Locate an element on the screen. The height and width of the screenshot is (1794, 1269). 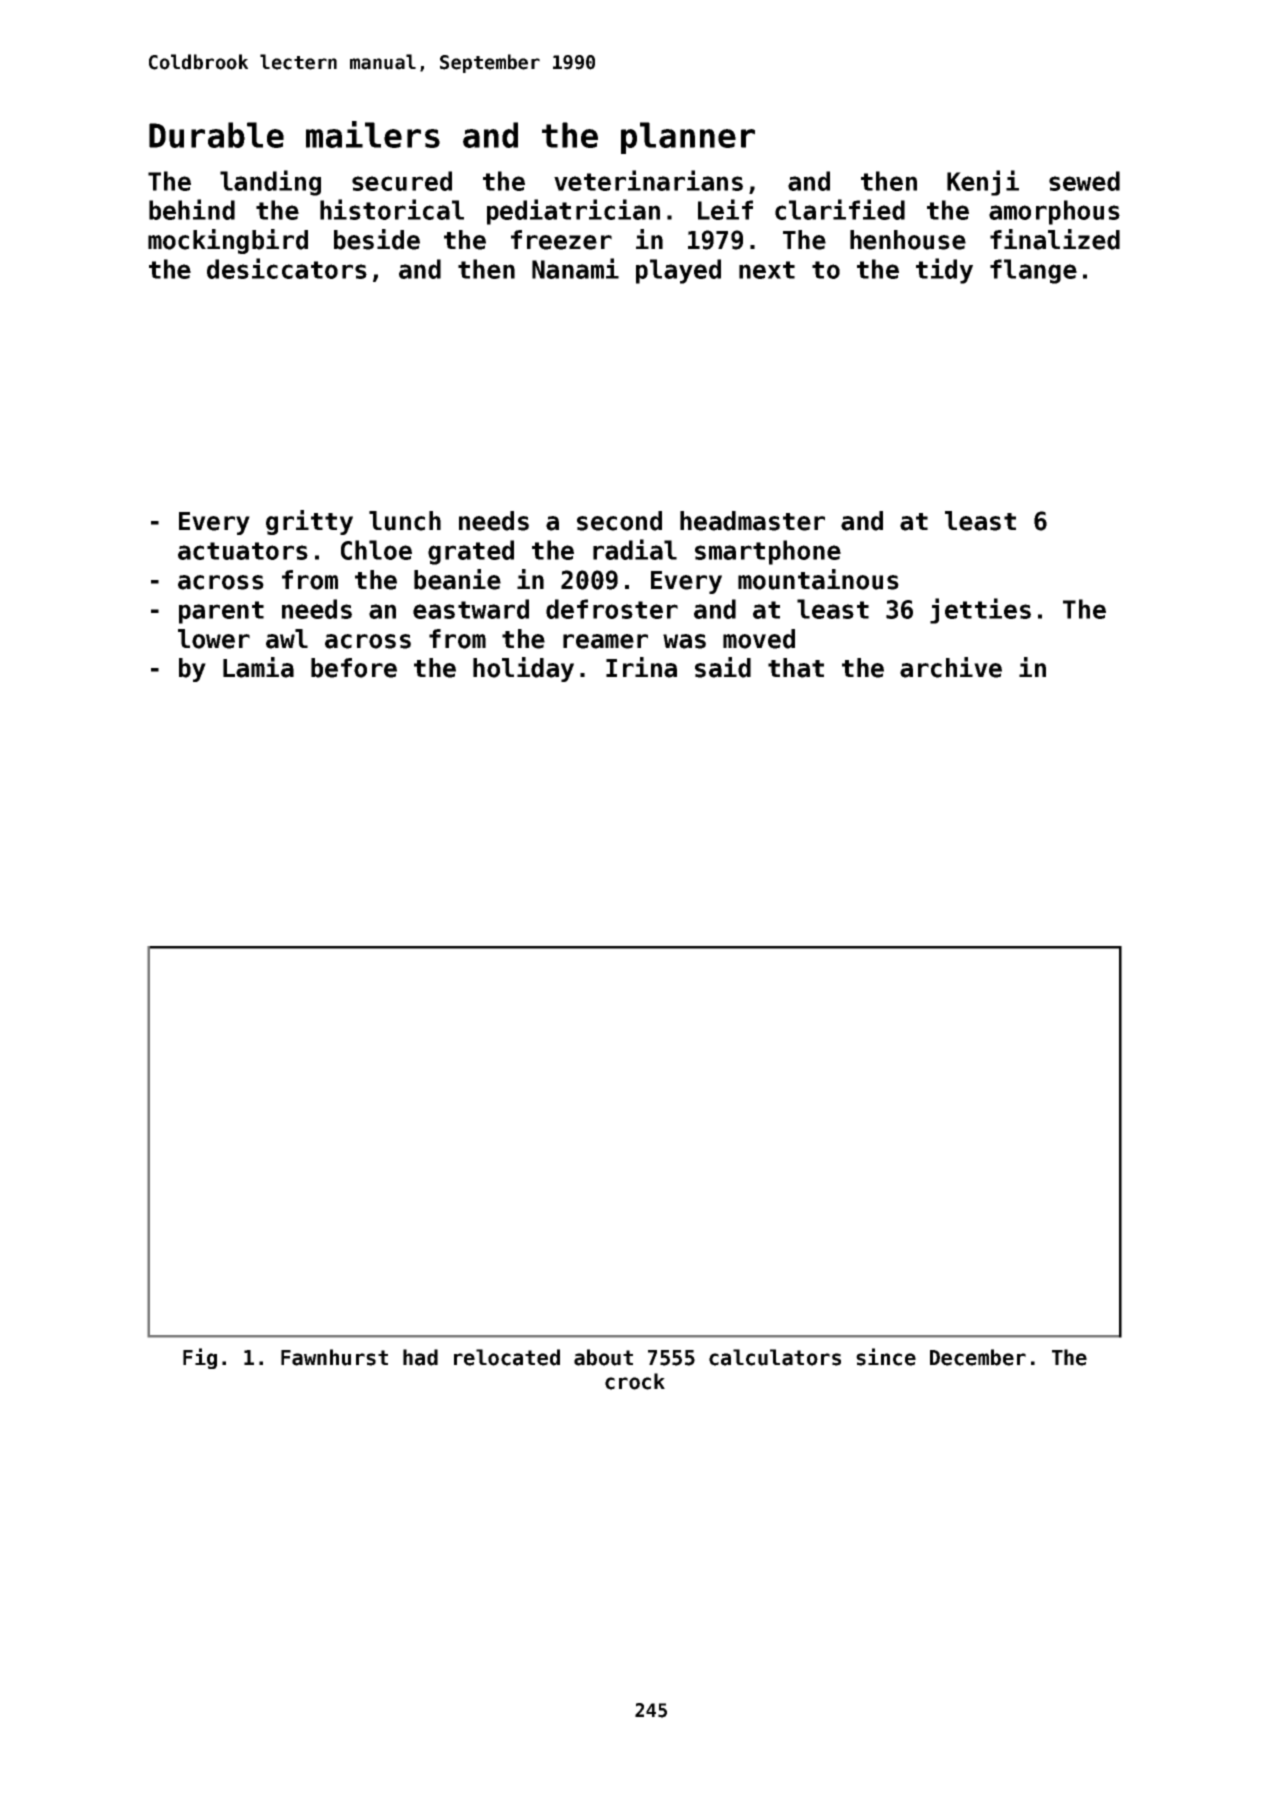
Lamia is located at coordinates (258, 667).
